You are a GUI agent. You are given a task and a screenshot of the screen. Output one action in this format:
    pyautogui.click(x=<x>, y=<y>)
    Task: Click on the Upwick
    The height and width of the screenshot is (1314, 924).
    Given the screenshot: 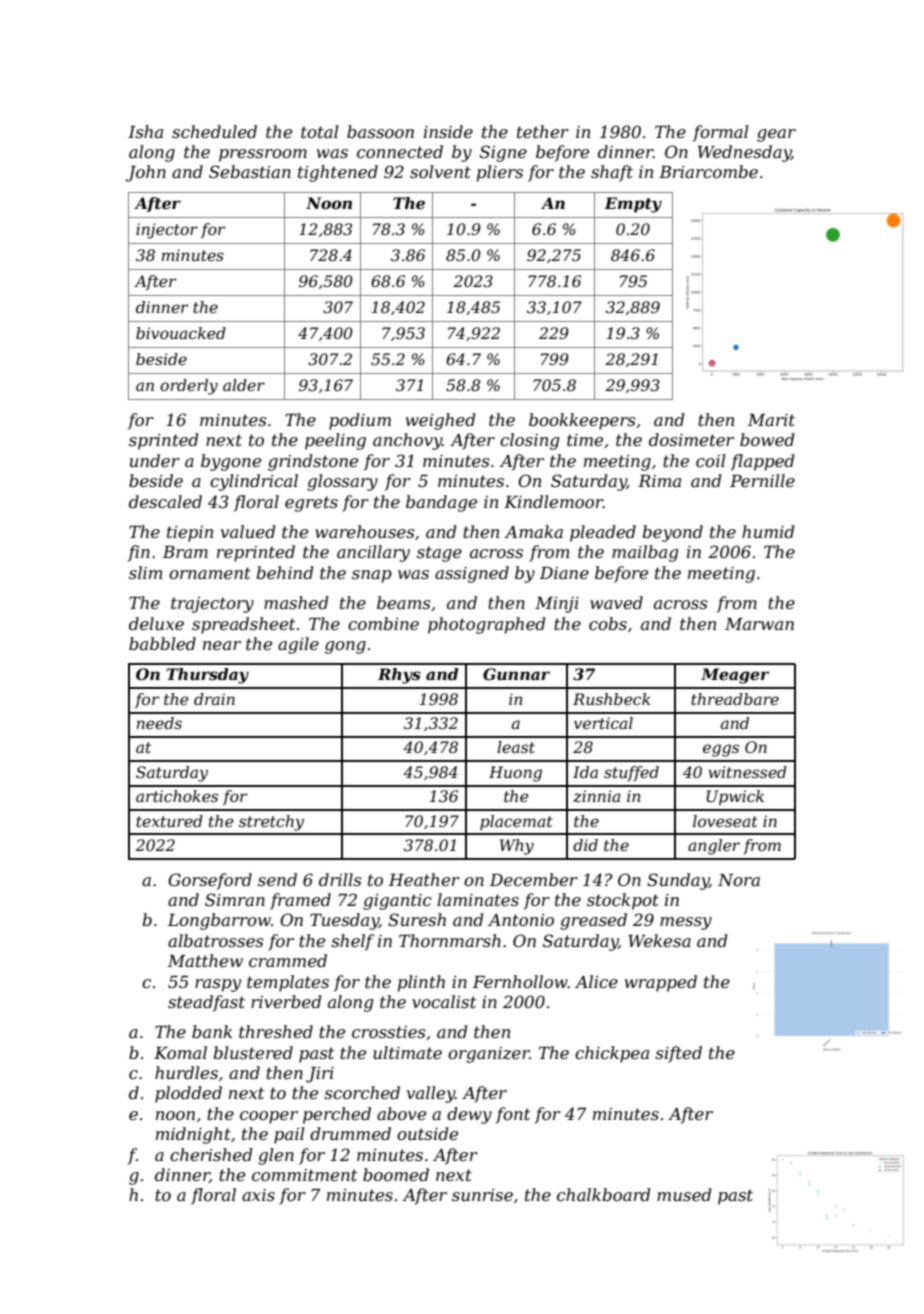 What is the action you would take?
    pyautogui.click(x=735, y=798)
